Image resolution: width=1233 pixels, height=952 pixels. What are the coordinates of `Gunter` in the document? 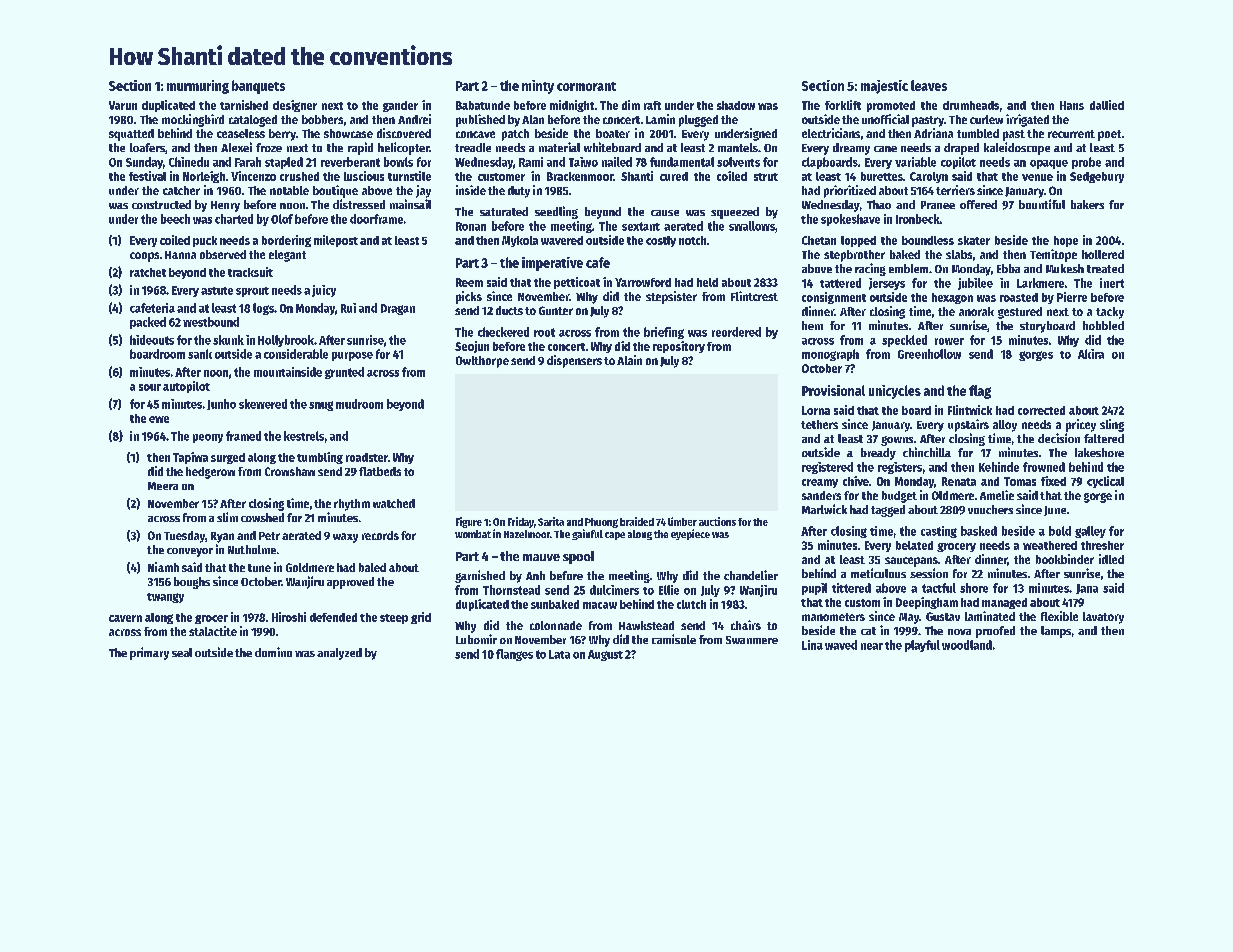 It's located at (556, 310).
